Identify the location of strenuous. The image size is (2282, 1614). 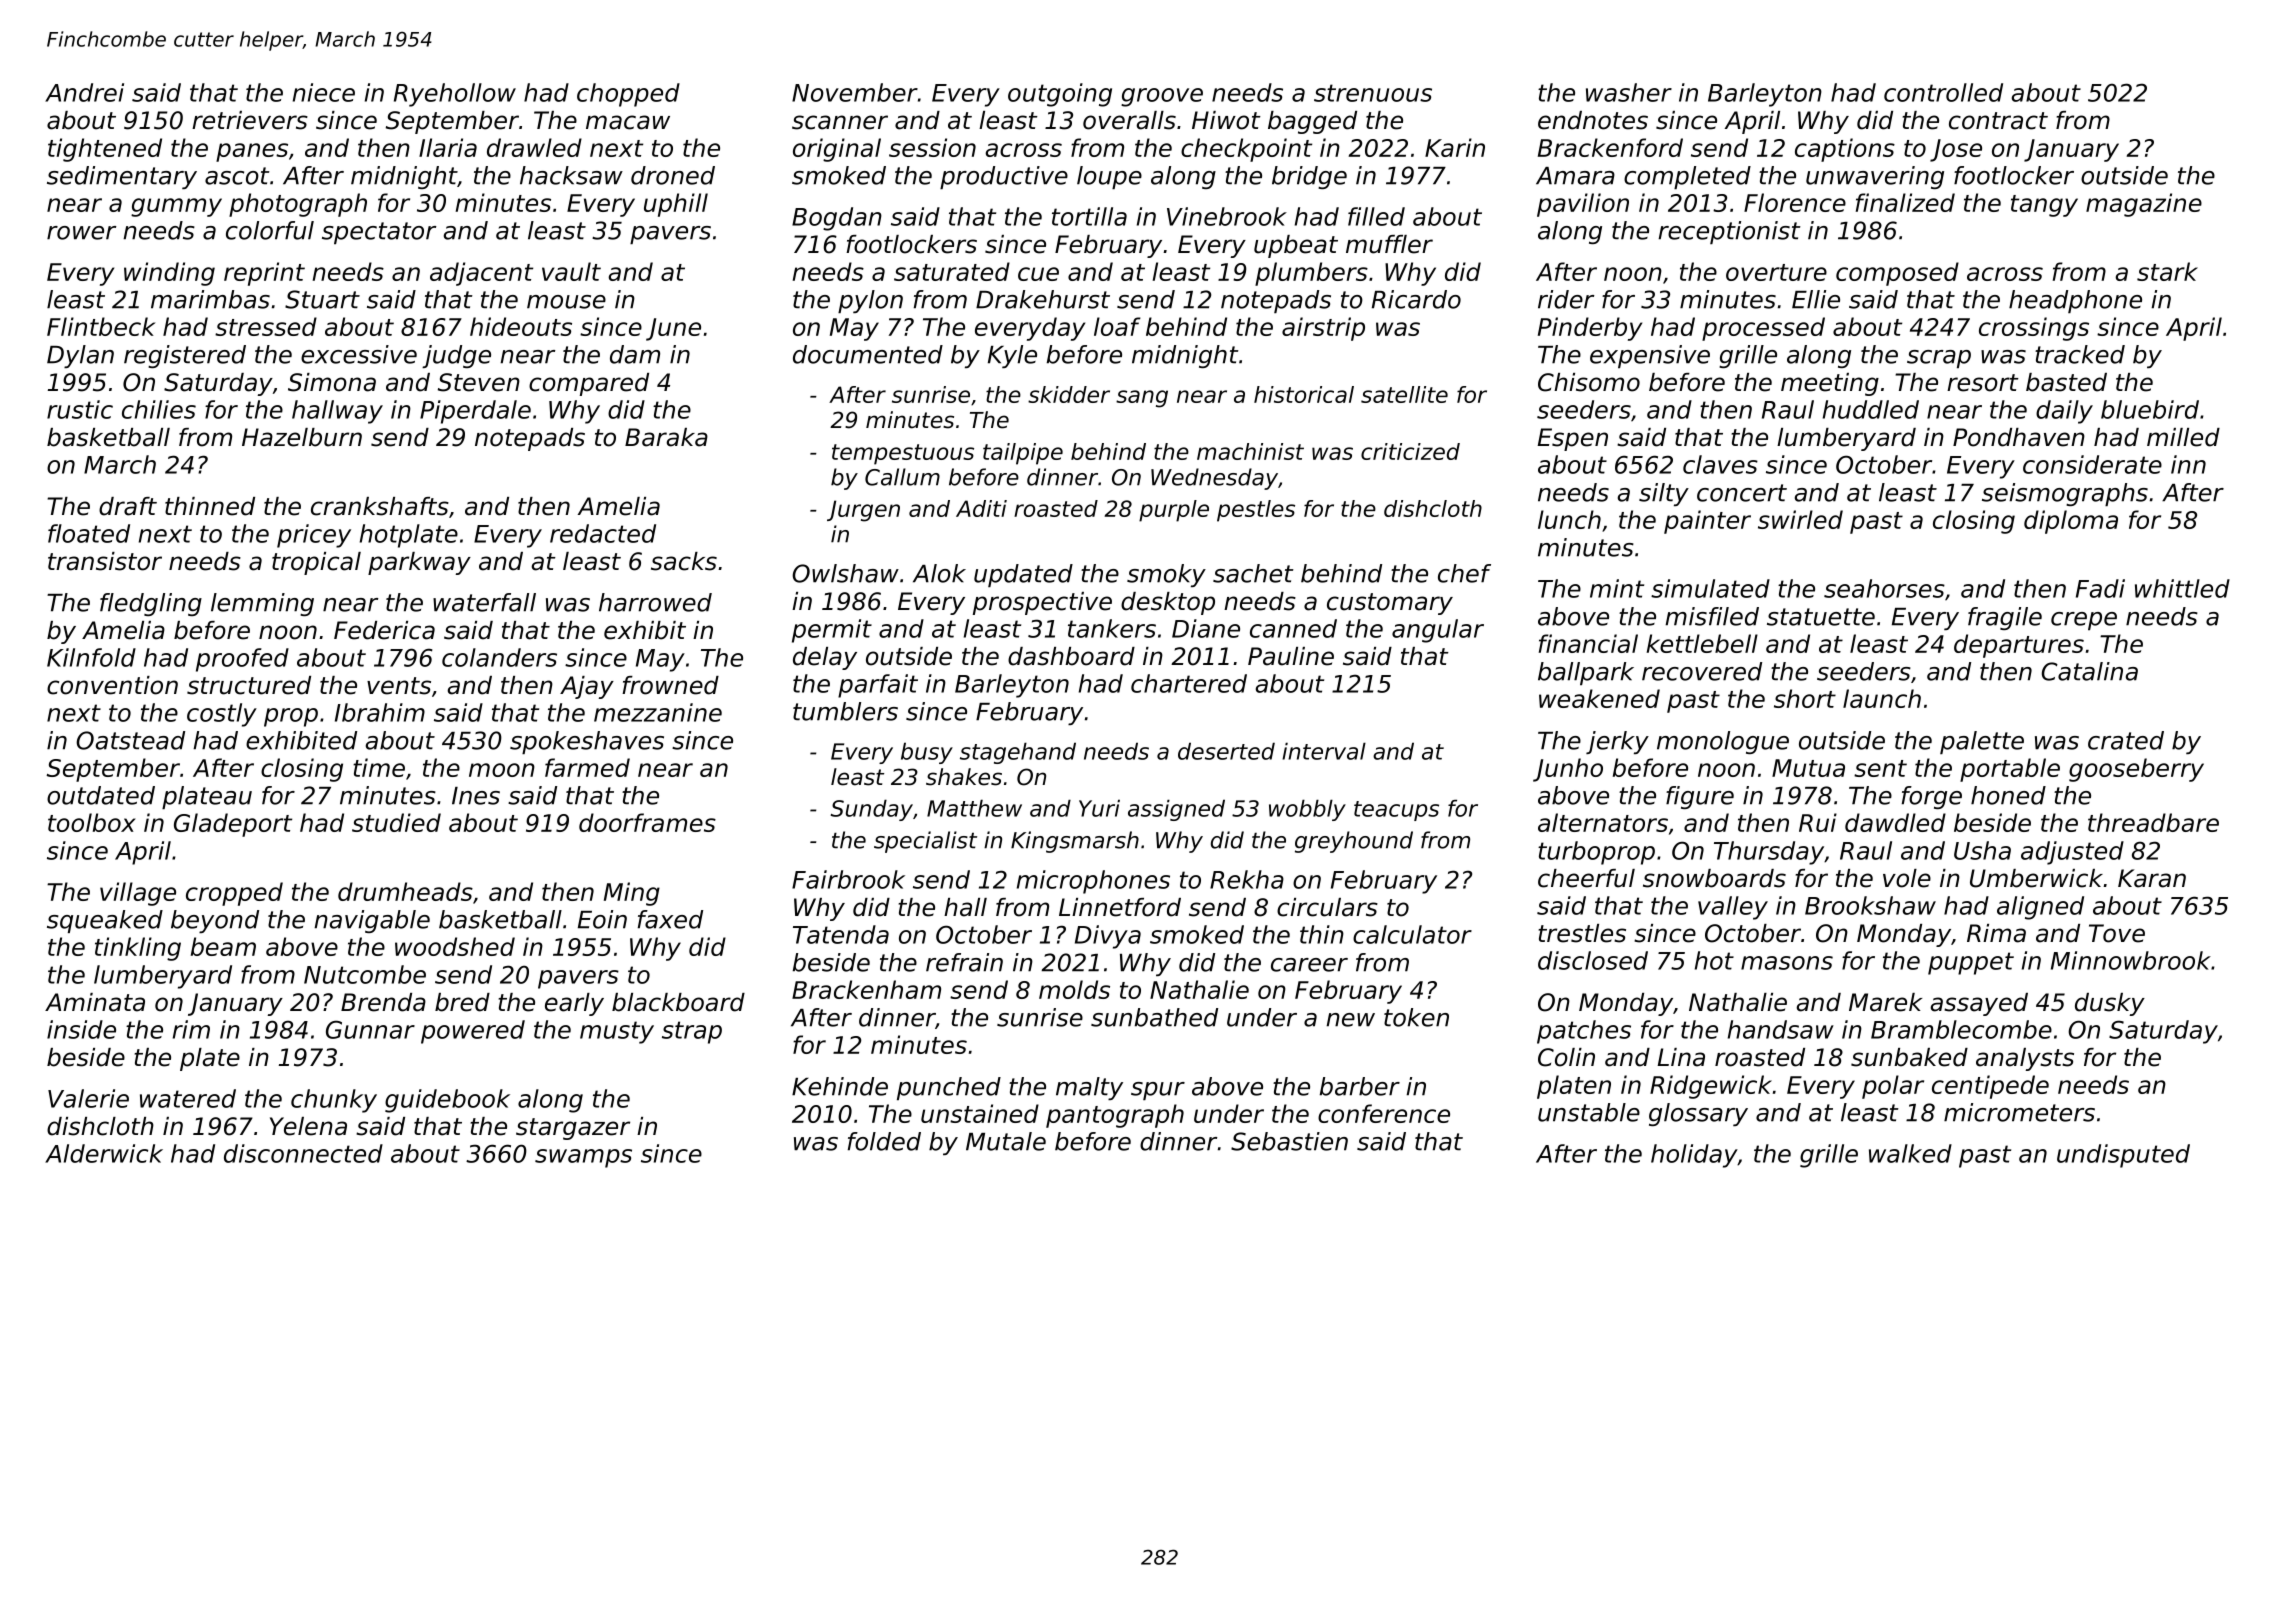
(1373, 93).
